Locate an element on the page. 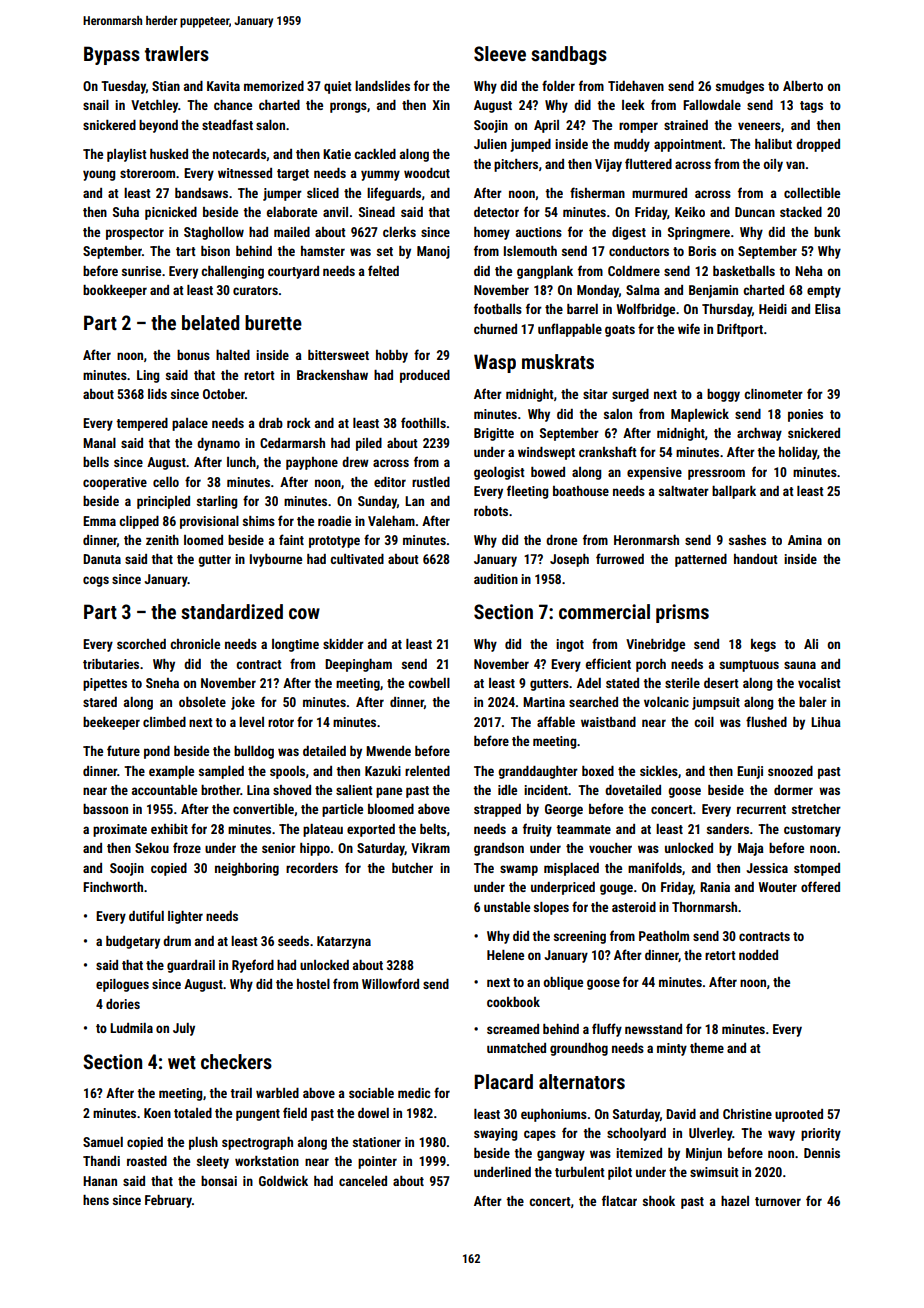 The image size is (924, 1308). spectrograph is located at coordinates (257, 1143).
